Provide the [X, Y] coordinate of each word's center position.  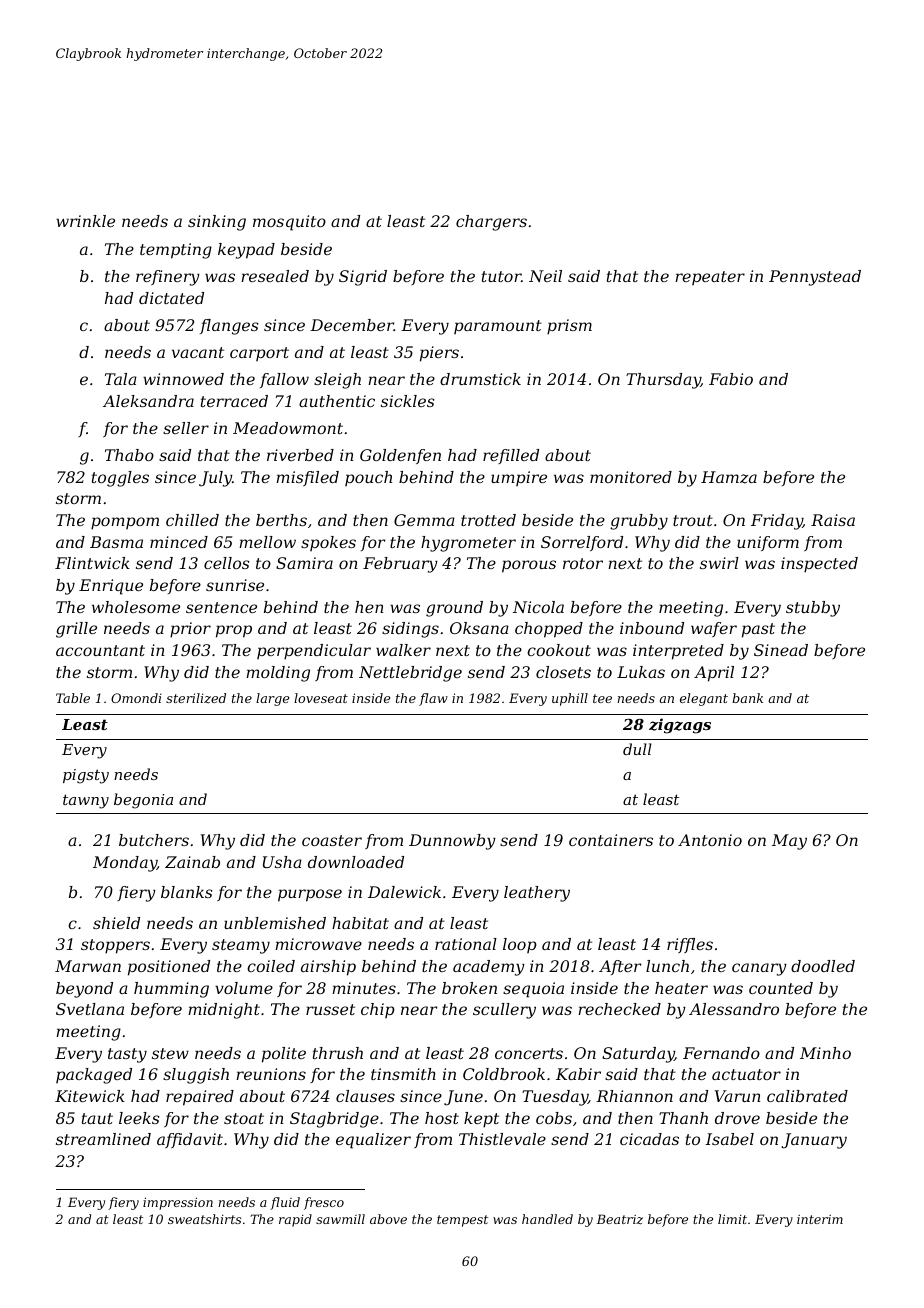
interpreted [678, 652]
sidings [410, 630]
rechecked [619, 1009]
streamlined [103, 1139]
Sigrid [363, 278]
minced [179, 542]
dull [637, 749]
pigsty [86, 776]
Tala [121, 379]
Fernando [721, 1053]
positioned [169, 968]
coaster [332, 840]
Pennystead [815, 278]
